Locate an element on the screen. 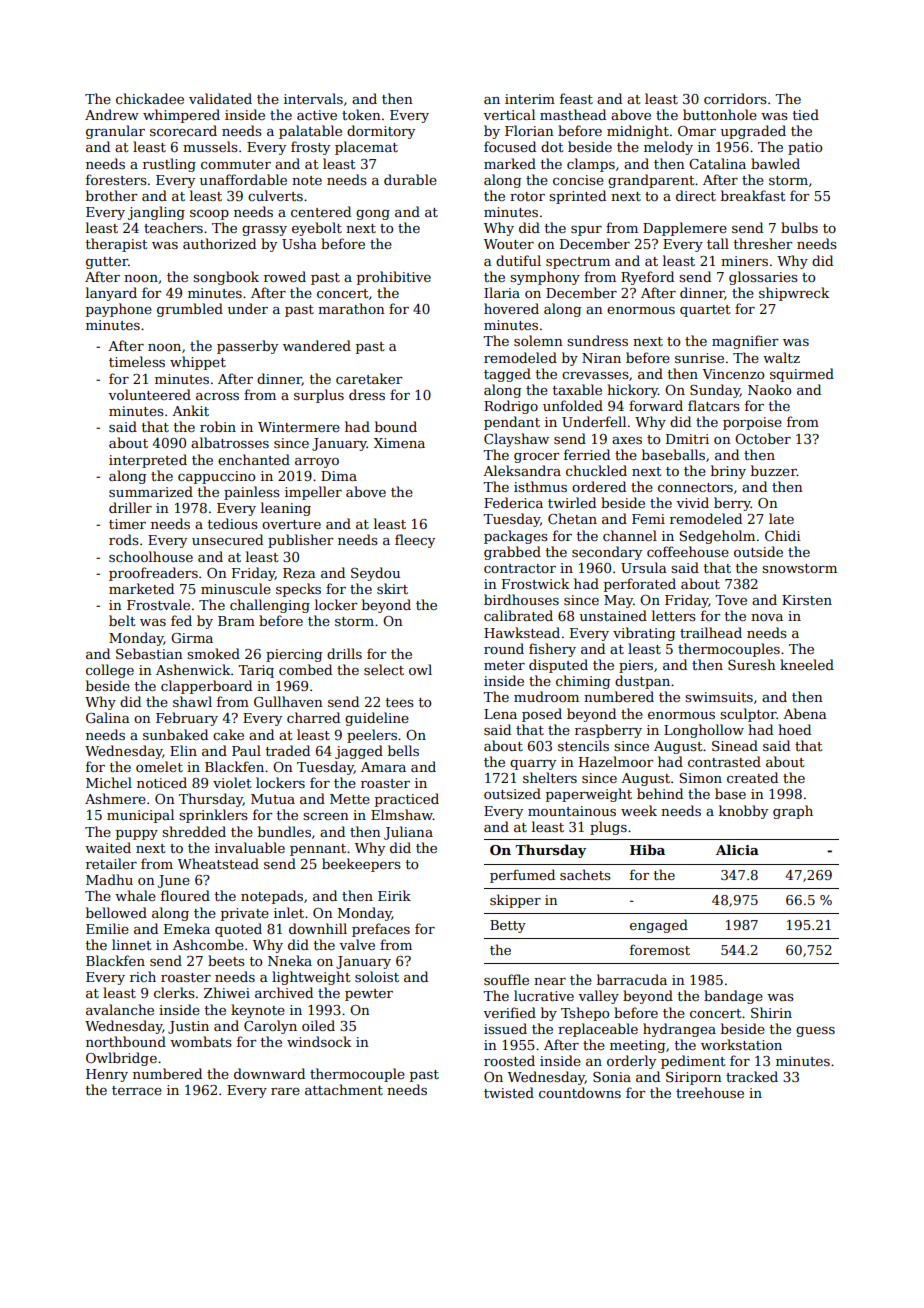 This screenshot has height=1308, width=924. token is located at coordinates (361, 114).
